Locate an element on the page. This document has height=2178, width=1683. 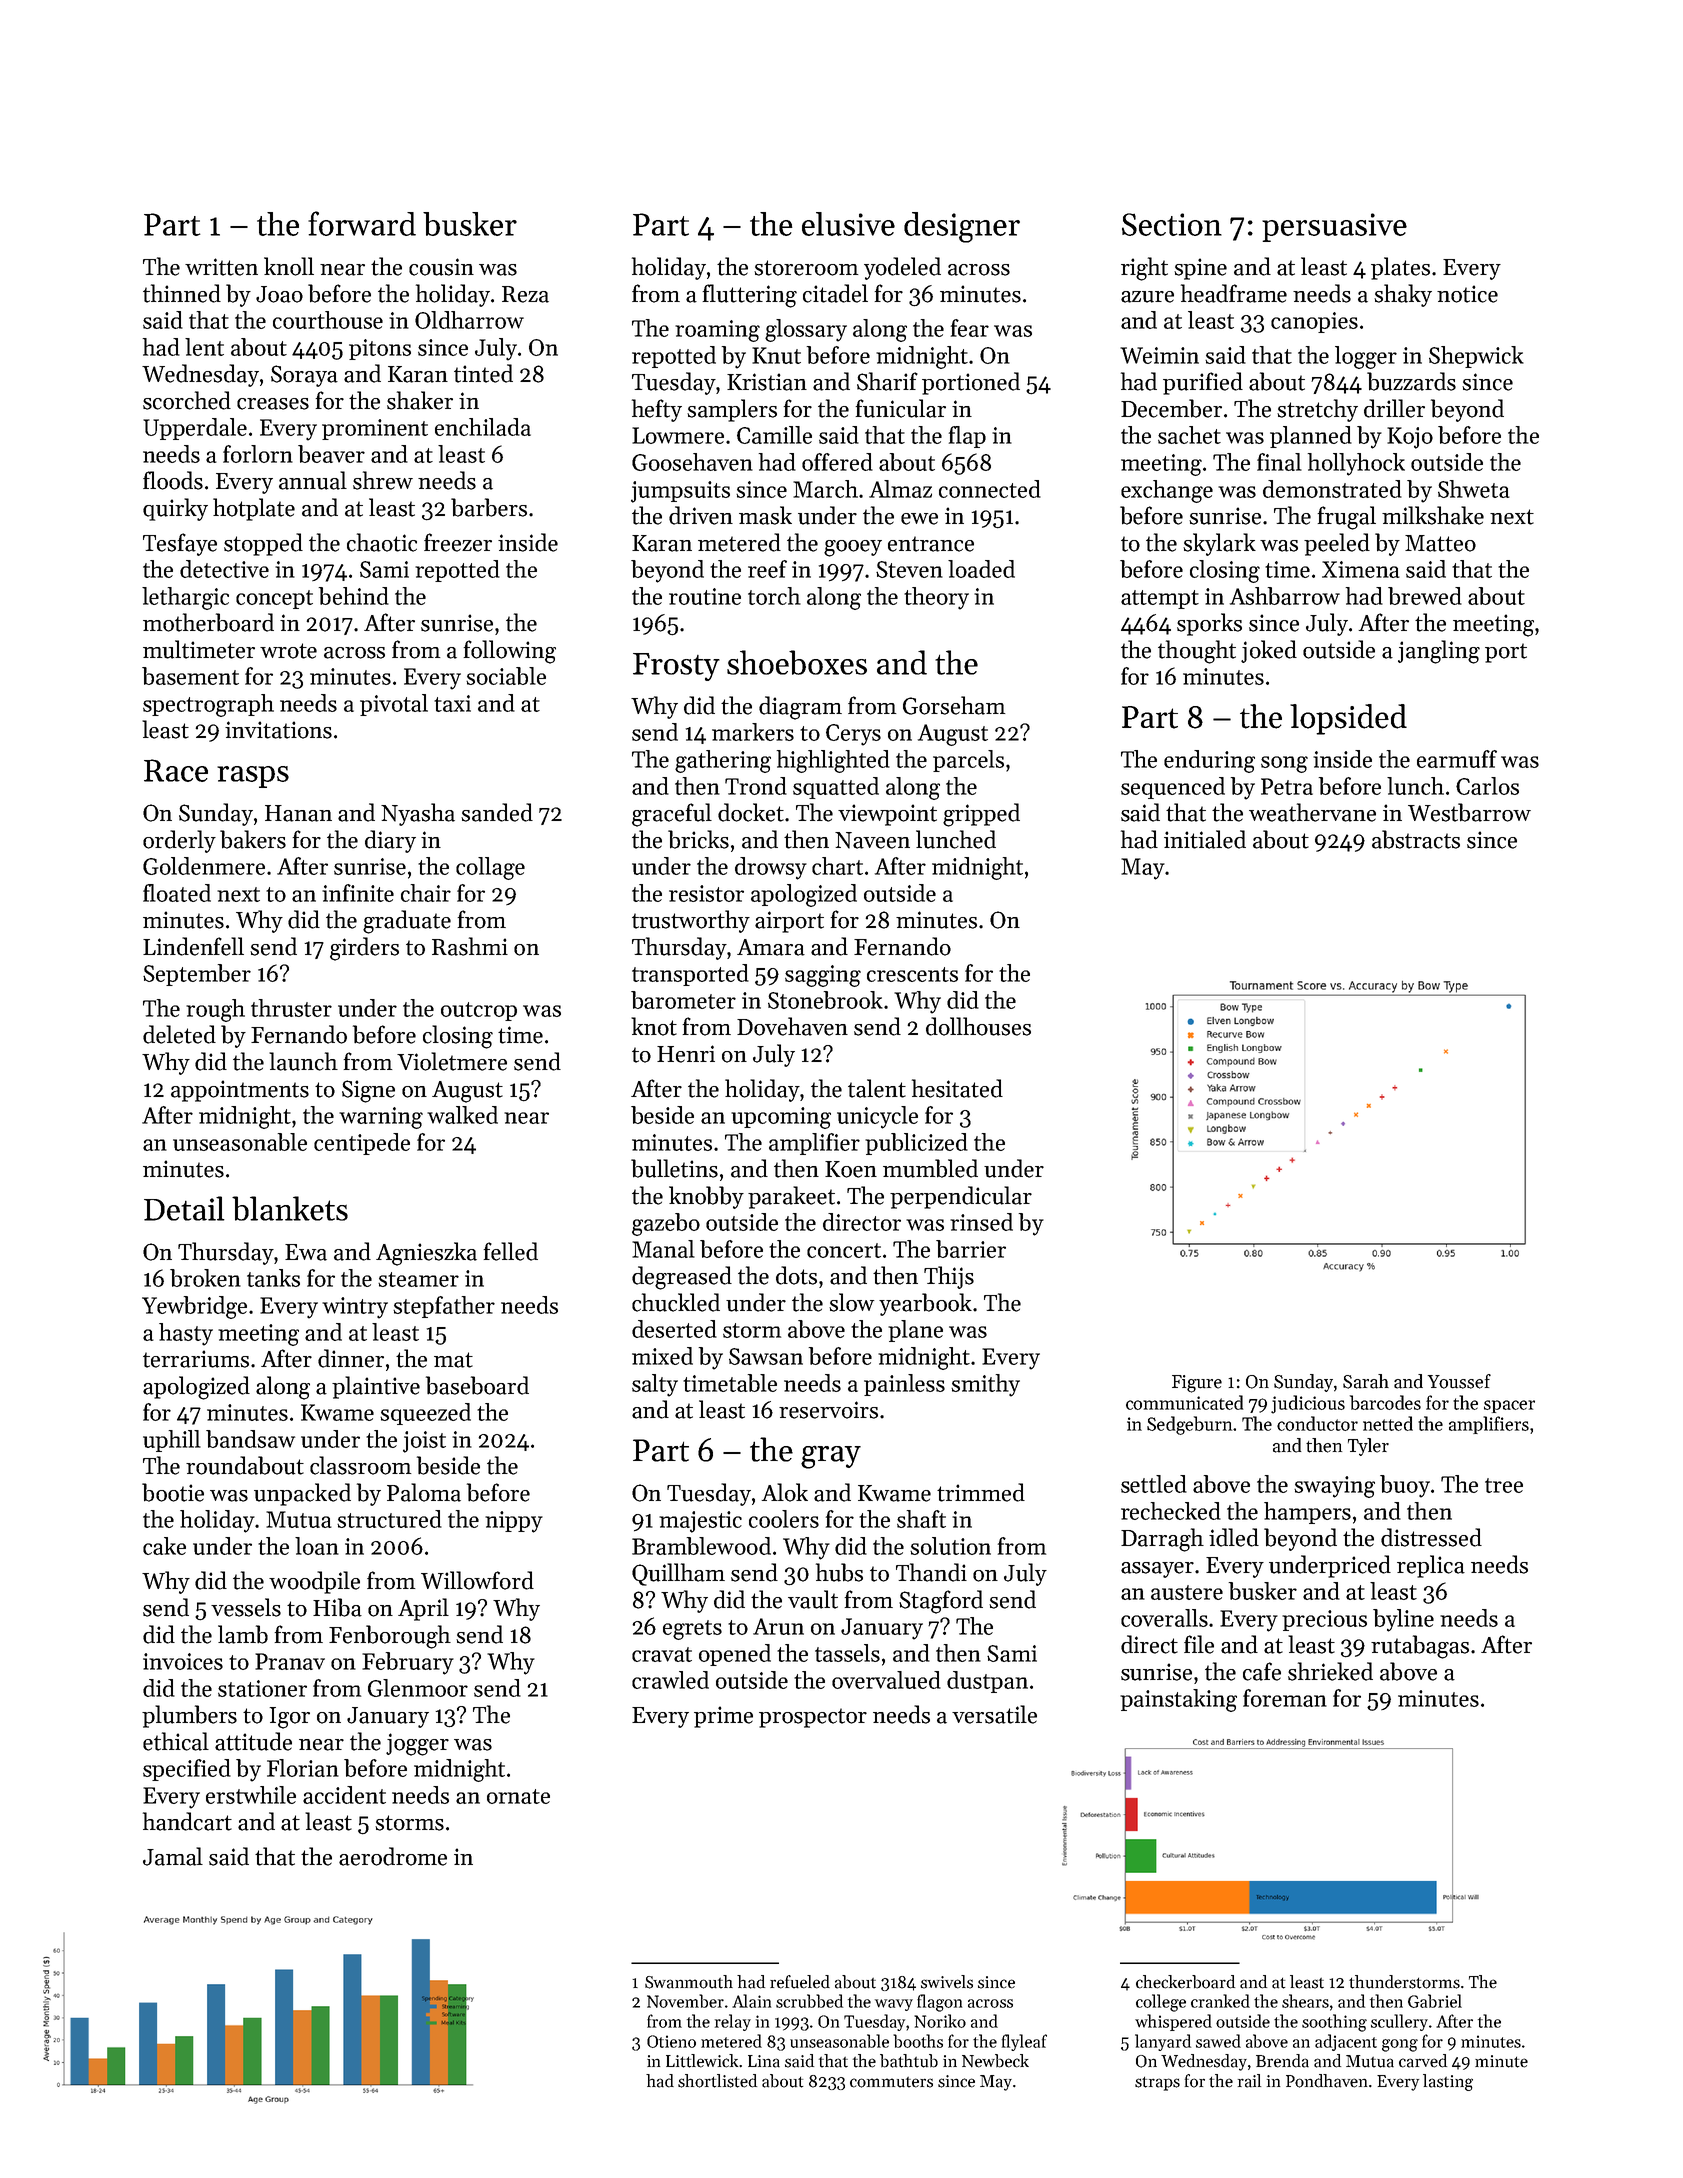
Sarah is located at coordinates (1366, 1381).
